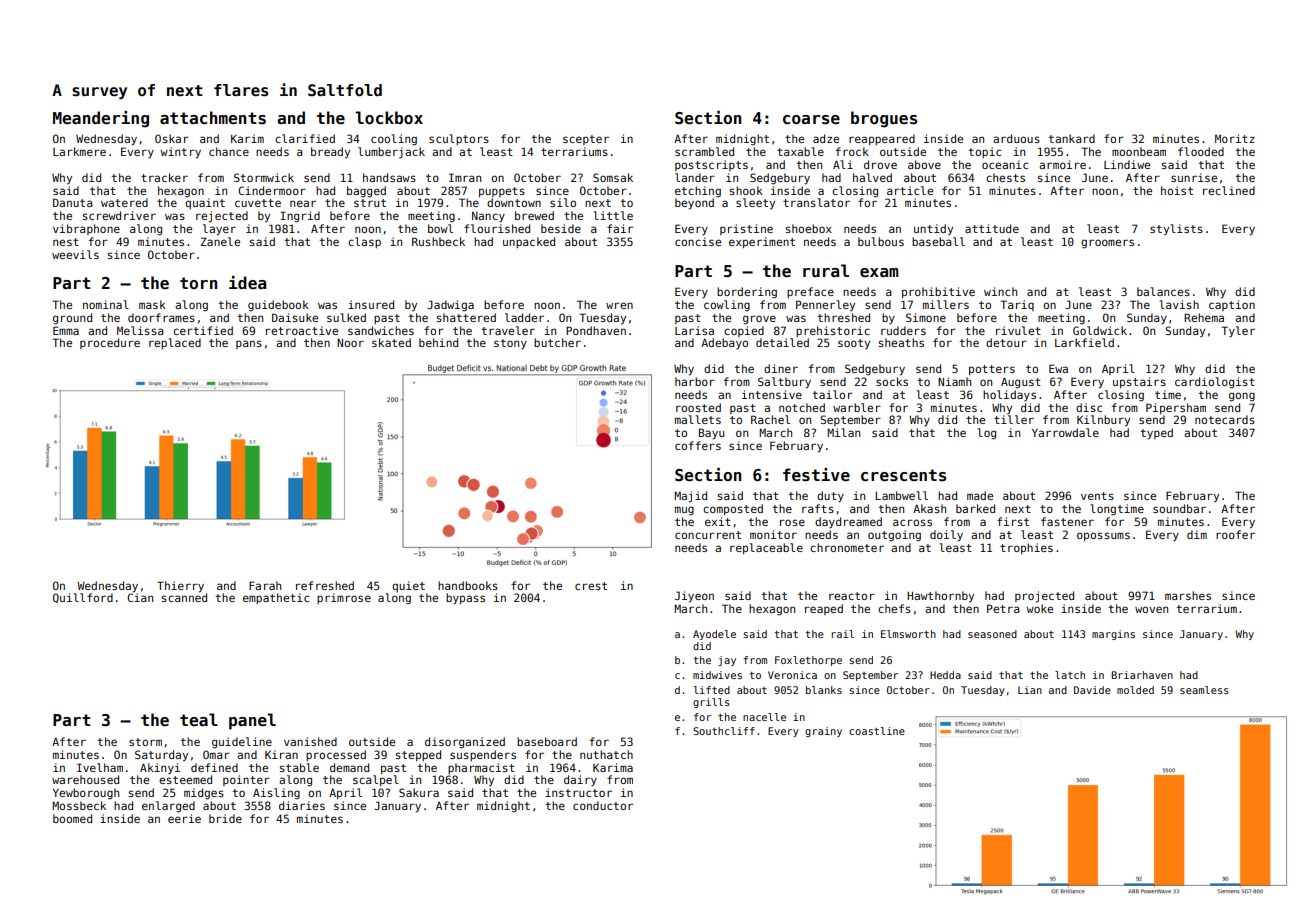 The height and width of the document is (924, 1308). I want to click on fair, so click(620, 228).
